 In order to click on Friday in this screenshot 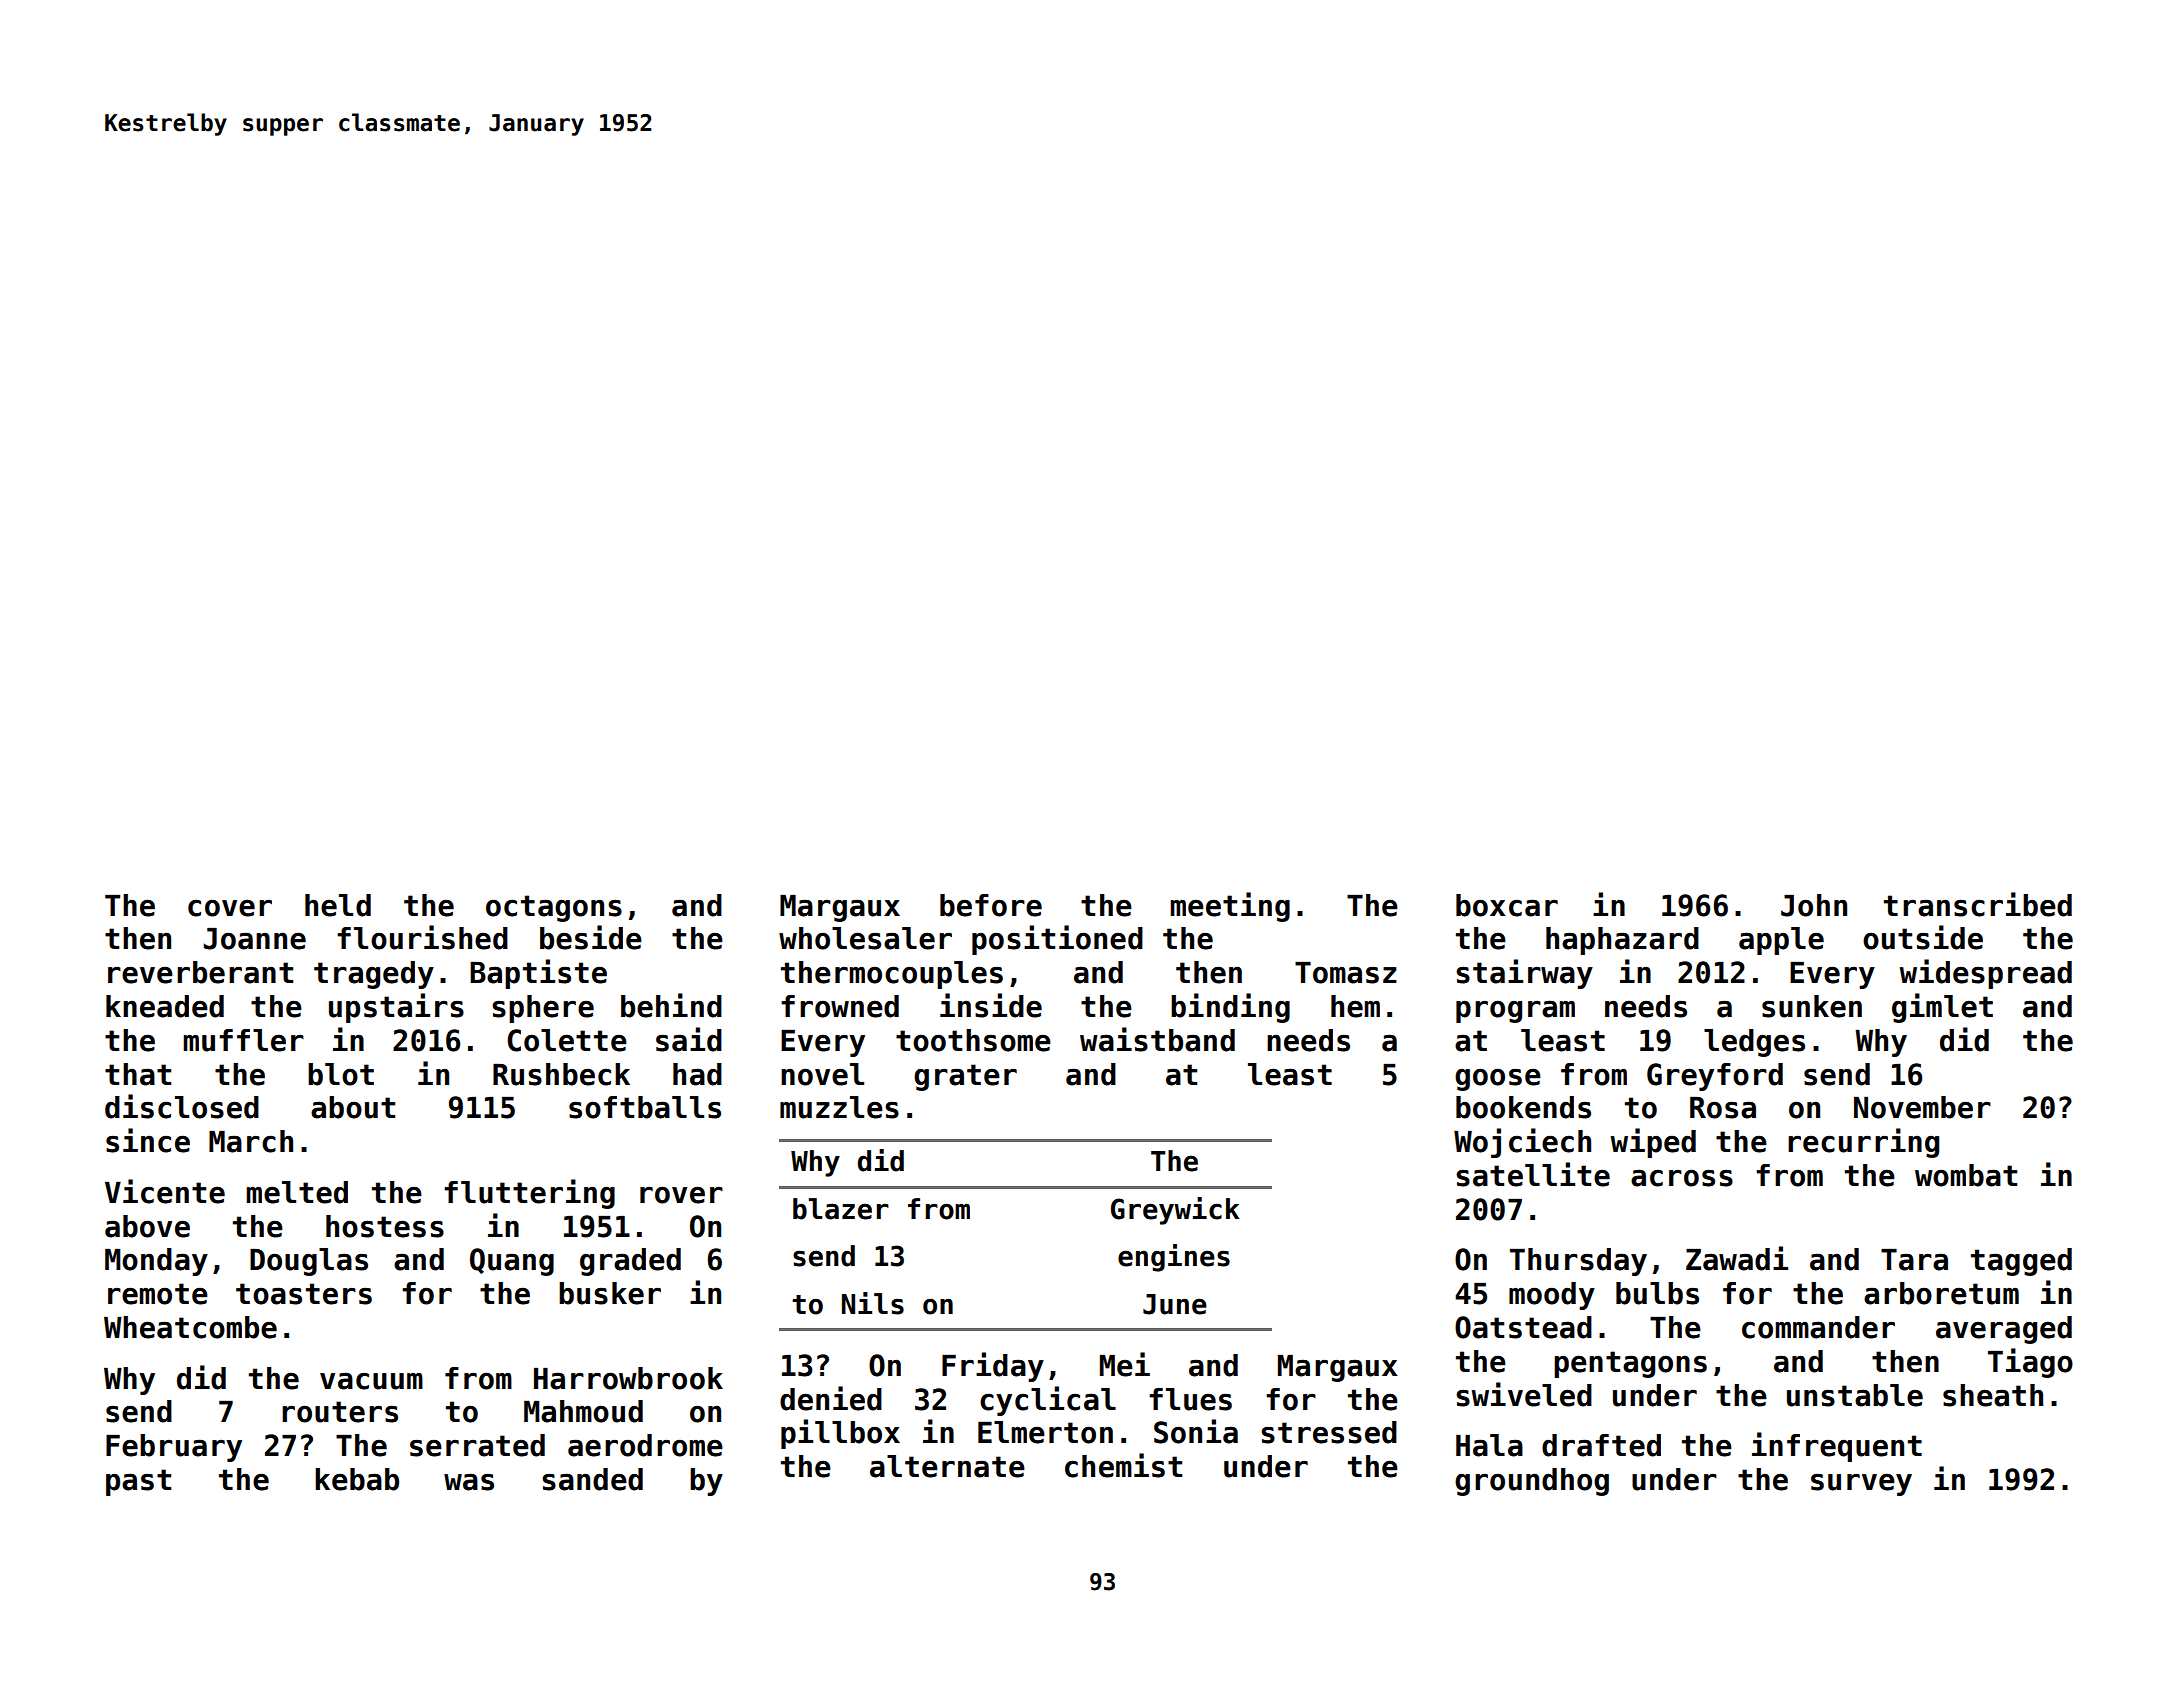, I will do `click(993, 1367)`.
